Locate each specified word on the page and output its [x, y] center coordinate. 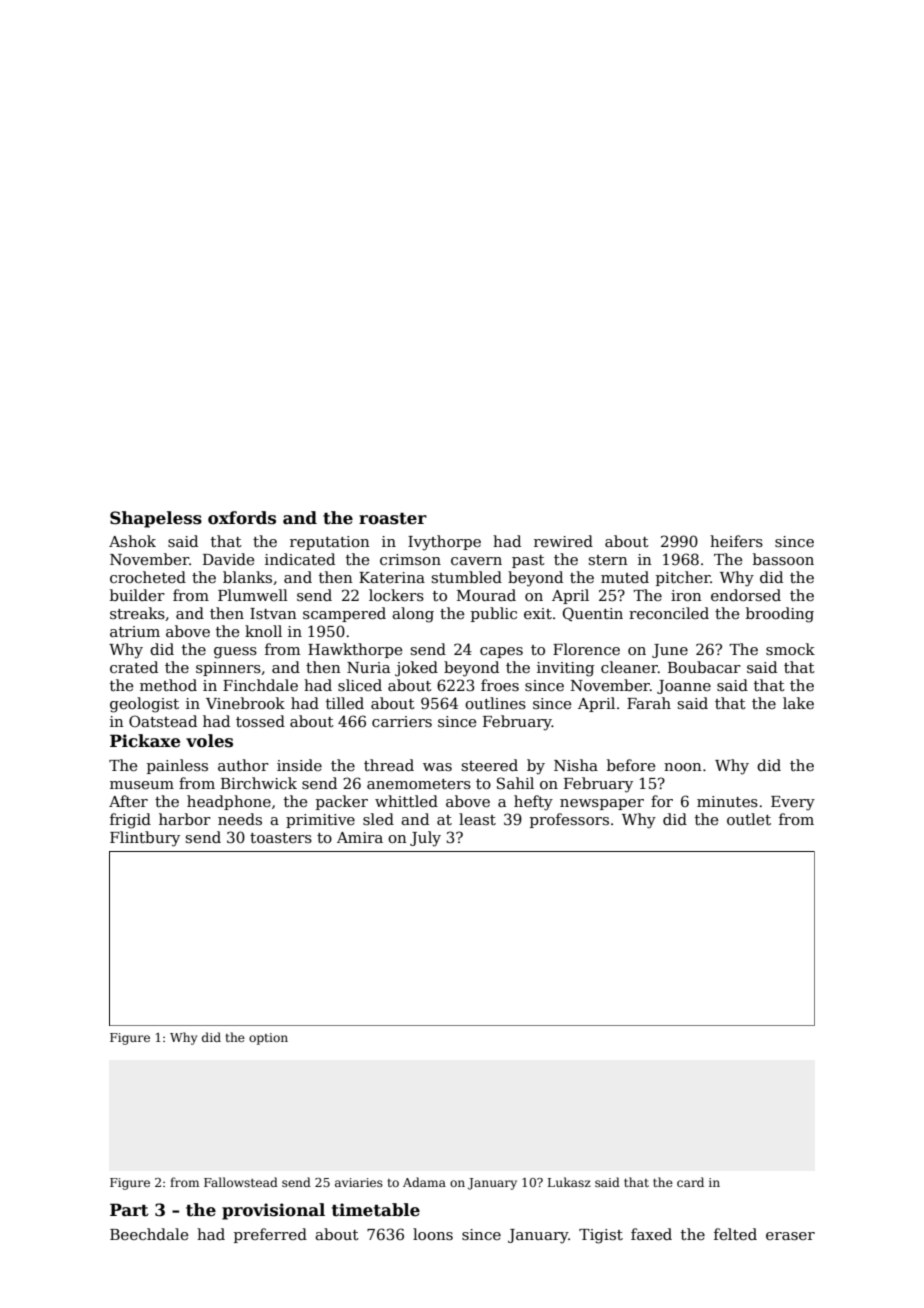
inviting [565, 669]
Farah [649, 703]
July [425, 839]
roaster [393, 519]
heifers [736, 541]
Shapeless [156, 519]
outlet [749, 819]
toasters [281, 838]
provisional [273, 1211]
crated [134, 667]
